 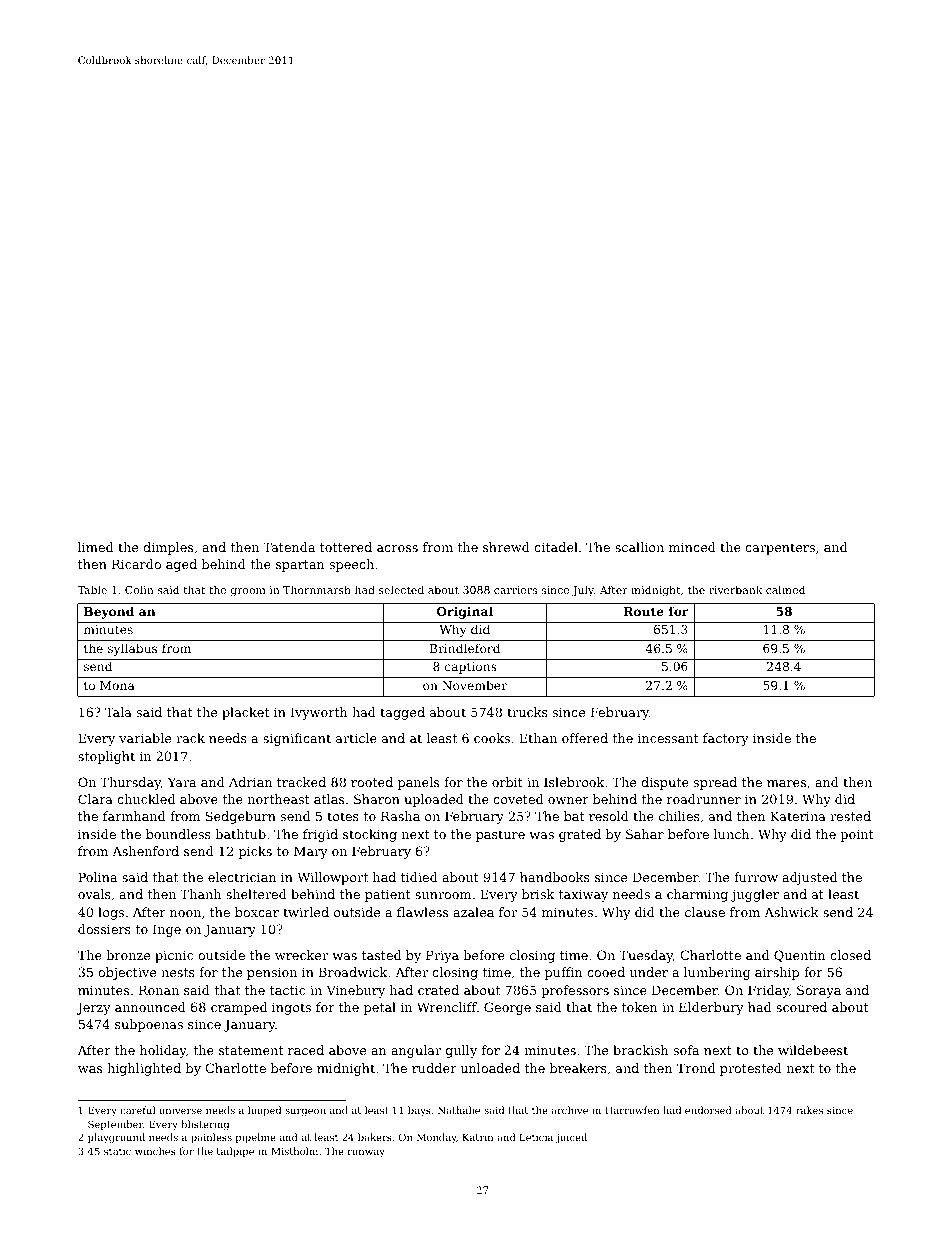 I want to click on tagged, so click(x=402, y=713).
